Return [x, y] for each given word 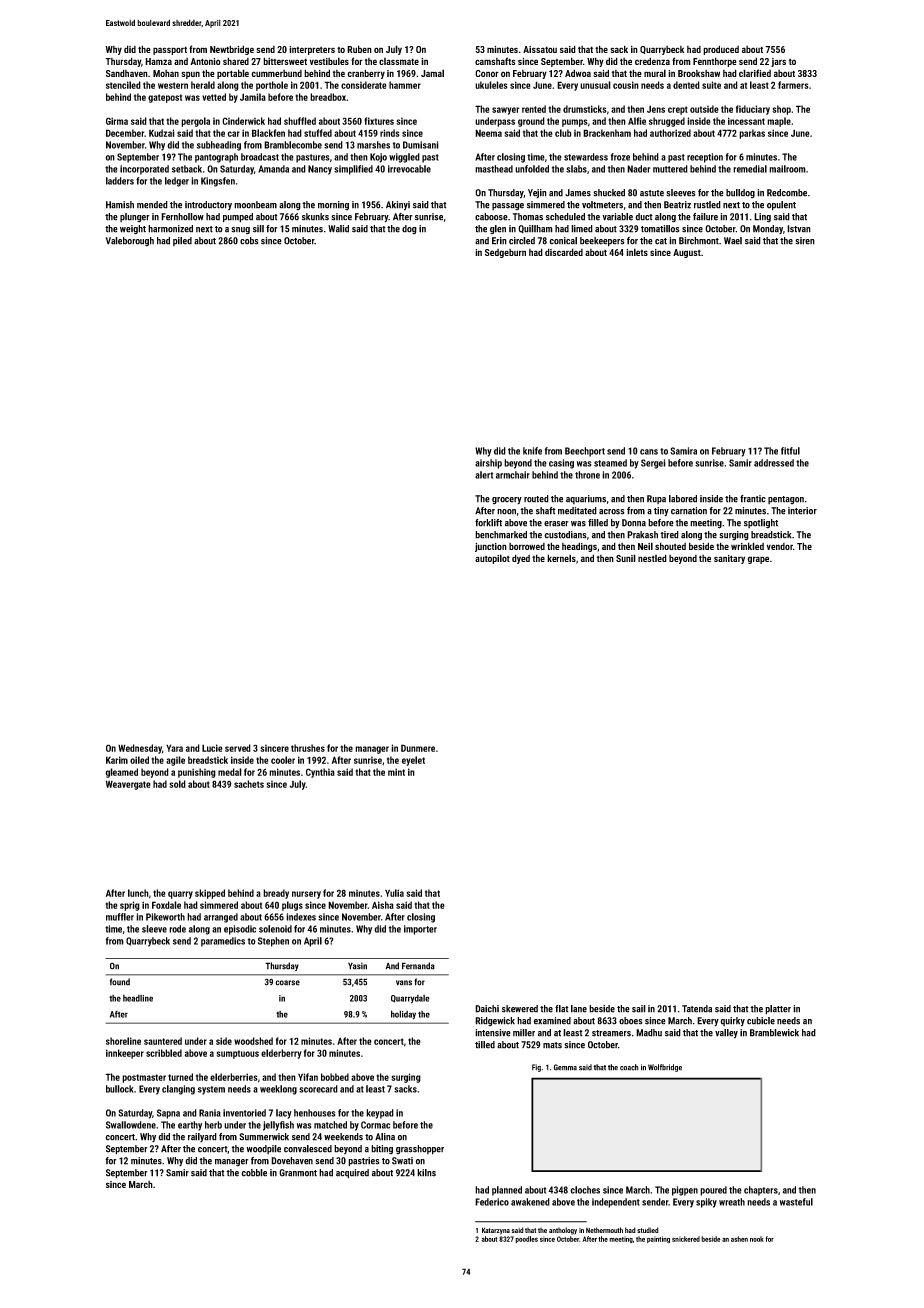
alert [484, 475]
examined [552, 1021]
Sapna [168, 1114]
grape [758, 560]
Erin [499, 241]
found [120, 982]
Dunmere [418, 748]
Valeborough [130, 242]
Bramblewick [774, 1033]
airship [488, 464]
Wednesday [140, 749]
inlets [637, 252]
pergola [195, 122]
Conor [487, 73]
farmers [793, 85]
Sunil [626, 558]
